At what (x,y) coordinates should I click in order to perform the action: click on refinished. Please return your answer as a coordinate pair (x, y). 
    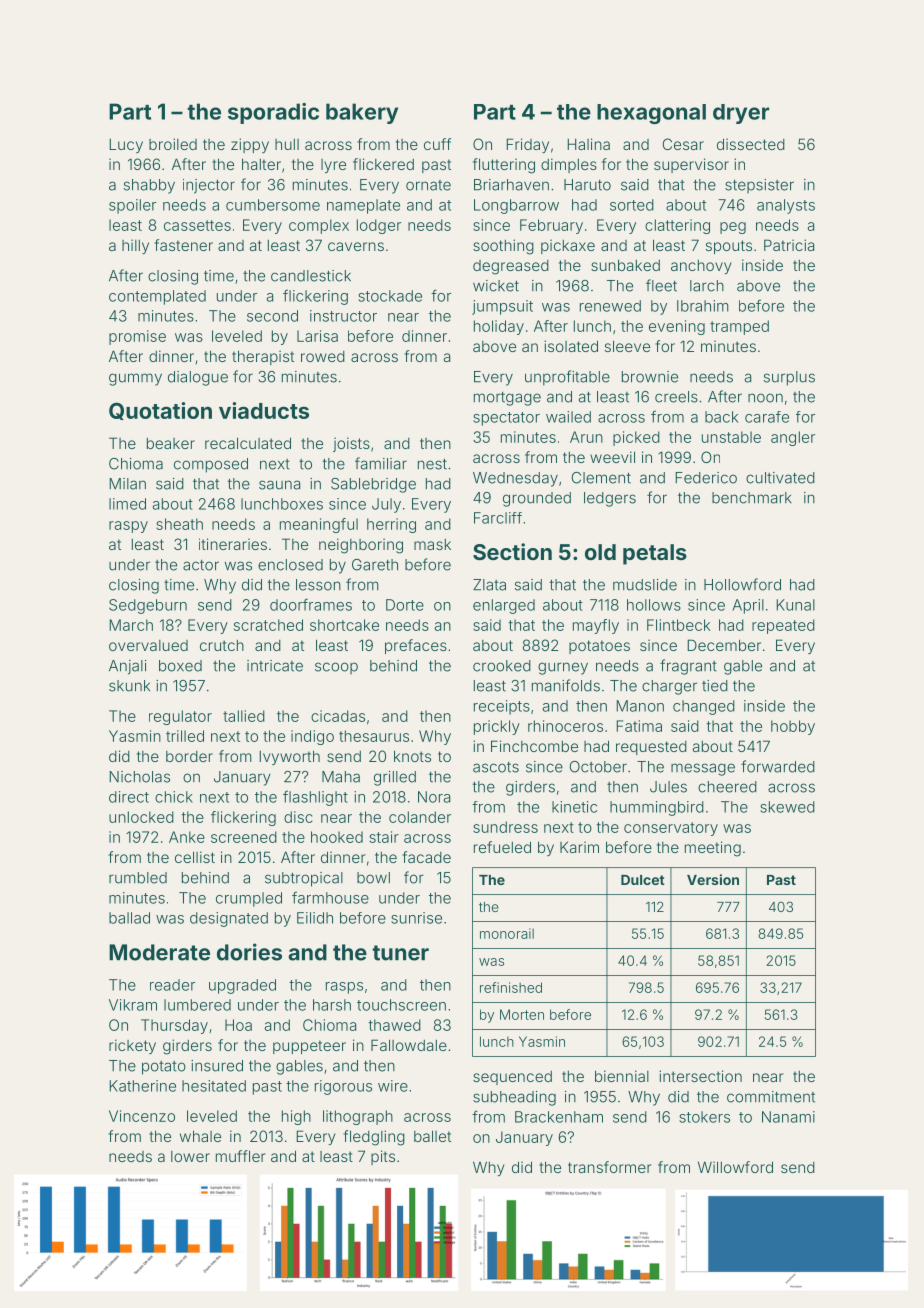
    Looking at the image, I should click on (511, 987).
